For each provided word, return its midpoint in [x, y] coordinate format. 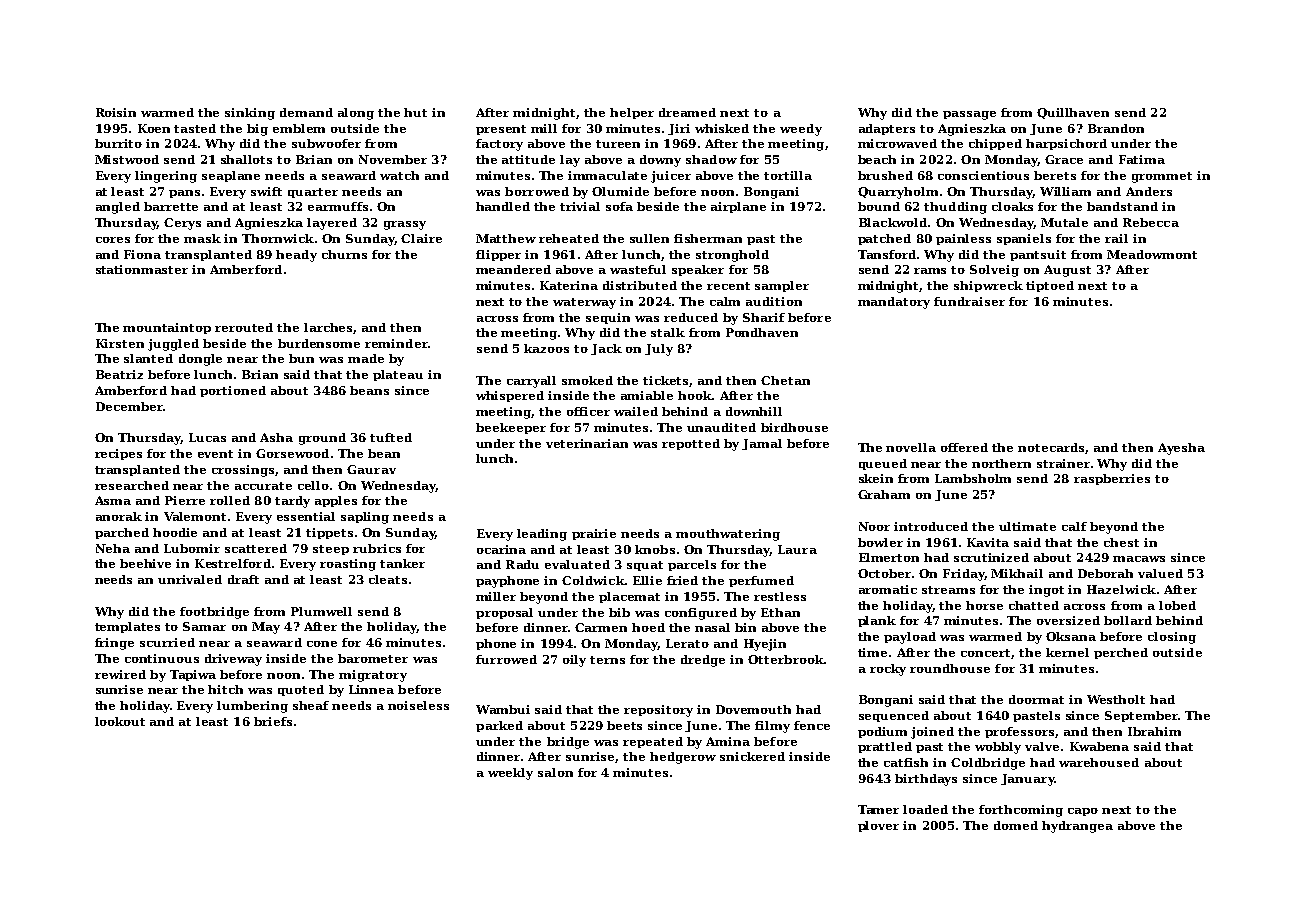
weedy [801, 130]
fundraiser [969, 301]
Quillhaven [1073, 113]
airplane [738, 207]
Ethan [780, 612]
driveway [233, 660]
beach [877, 159]
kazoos [546, 348]
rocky [888, 670]
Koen [154, 128]
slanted [148, 358]
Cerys [182, 224]
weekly [510, 774]
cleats [388, 579]
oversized [1068, 620]
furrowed [506, 659]
